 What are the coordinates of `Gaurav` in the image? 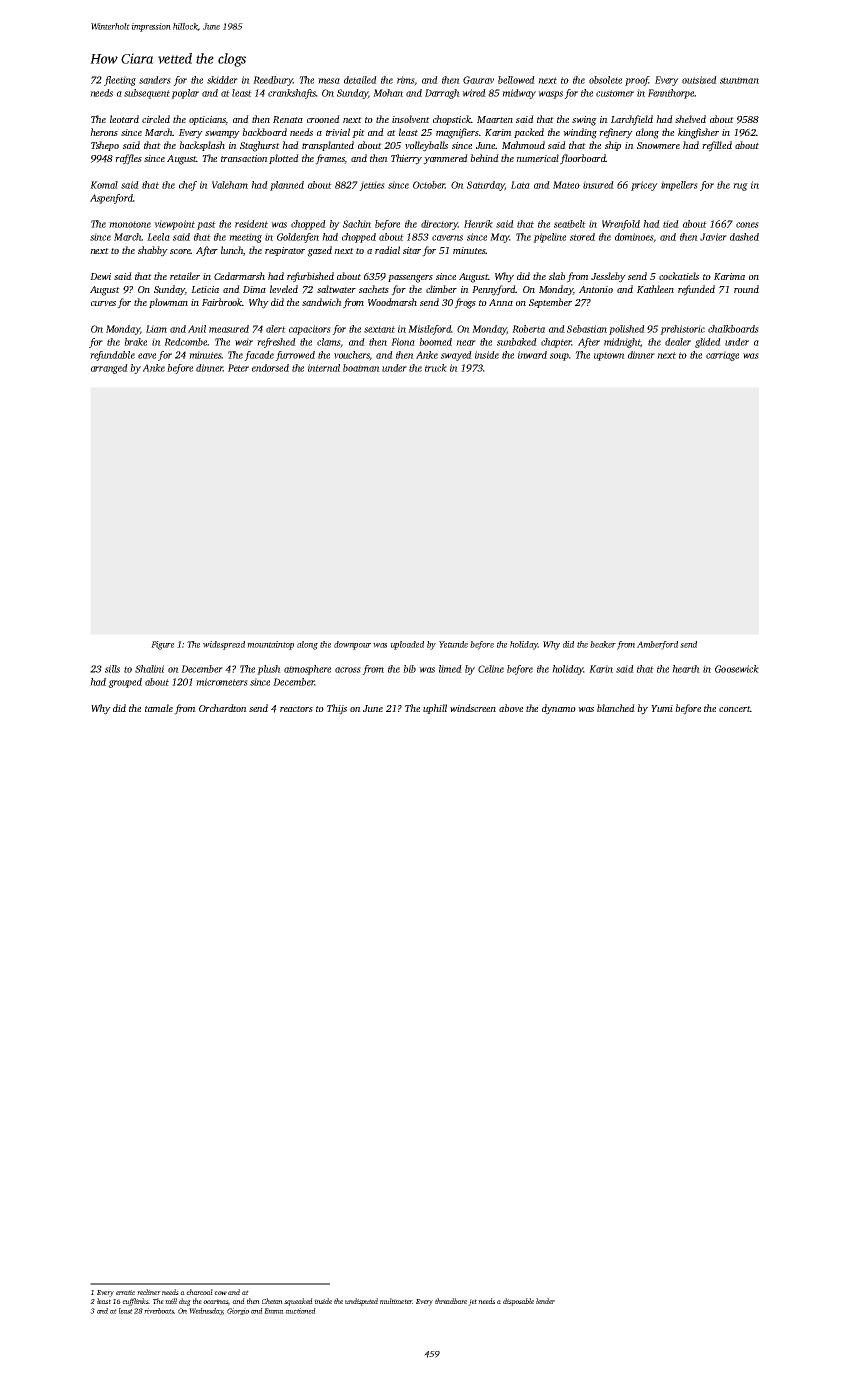 It's located at (478, 80).
